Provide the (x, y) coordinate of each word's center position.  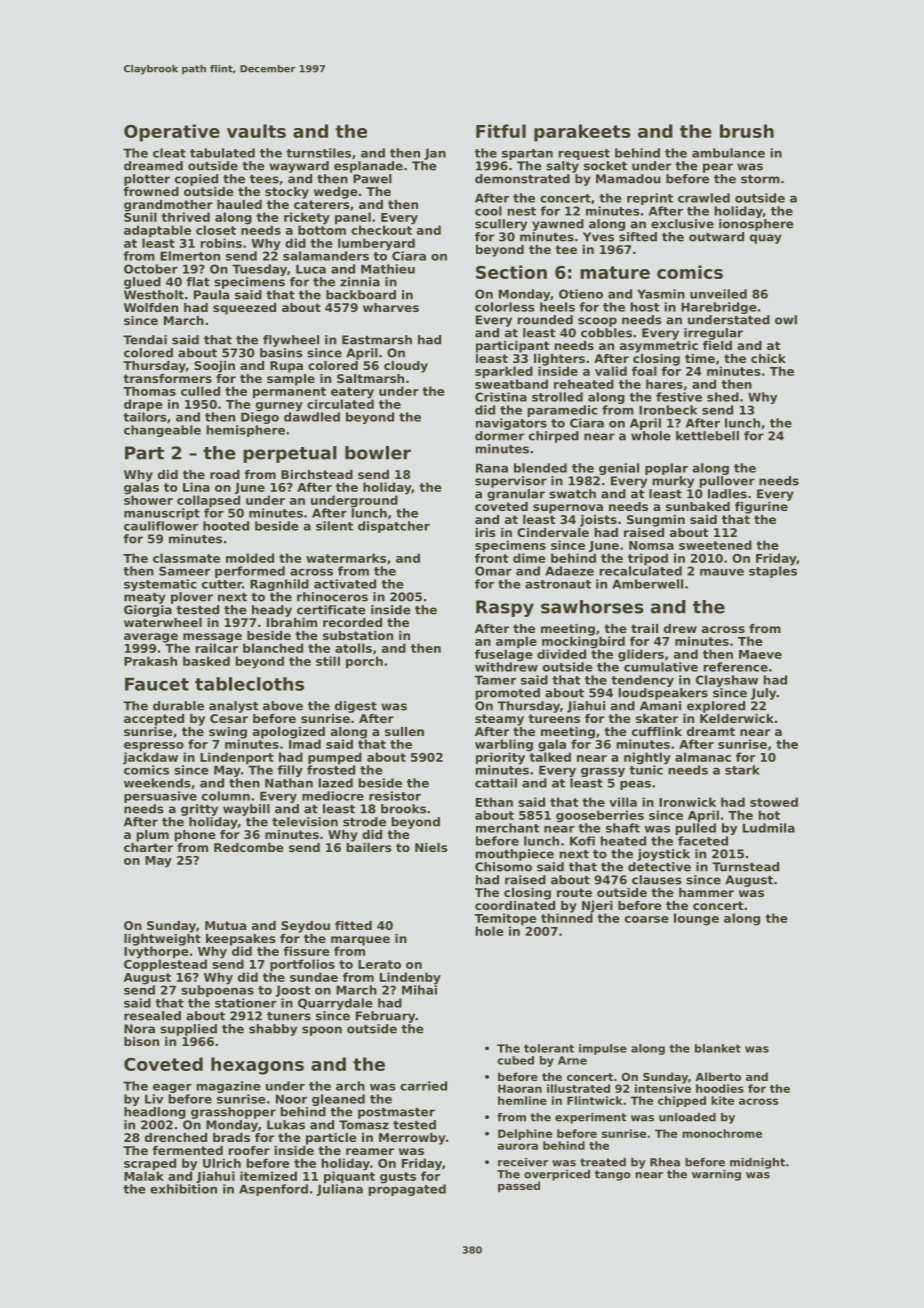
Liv (154, 1099)
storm (760, 179)
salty (562, 167)
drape (143, 405)
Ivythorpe (156, 952)
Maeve (760, 654)
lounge (696, 919)
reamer (370, 1151)
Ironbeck (668, 410)
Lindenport (237, 758)
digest (356, 707)
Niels (431, 847)
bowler (378, 453)
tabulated (222, 153)
